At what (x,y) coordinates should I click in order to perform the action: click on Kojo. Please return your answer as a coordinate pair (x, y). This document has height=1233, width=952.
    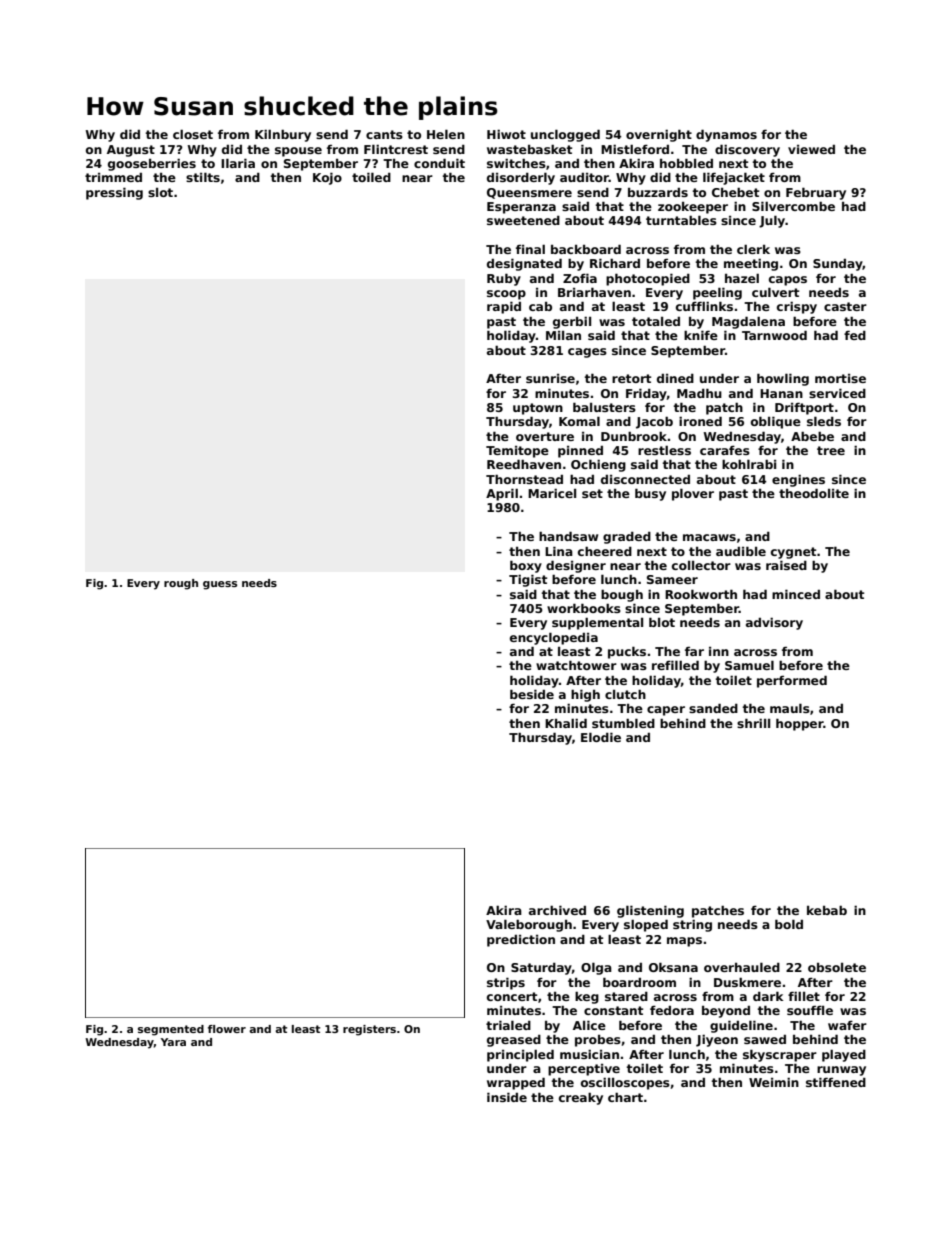
    Looking at the image, I should click on (327, 178).
